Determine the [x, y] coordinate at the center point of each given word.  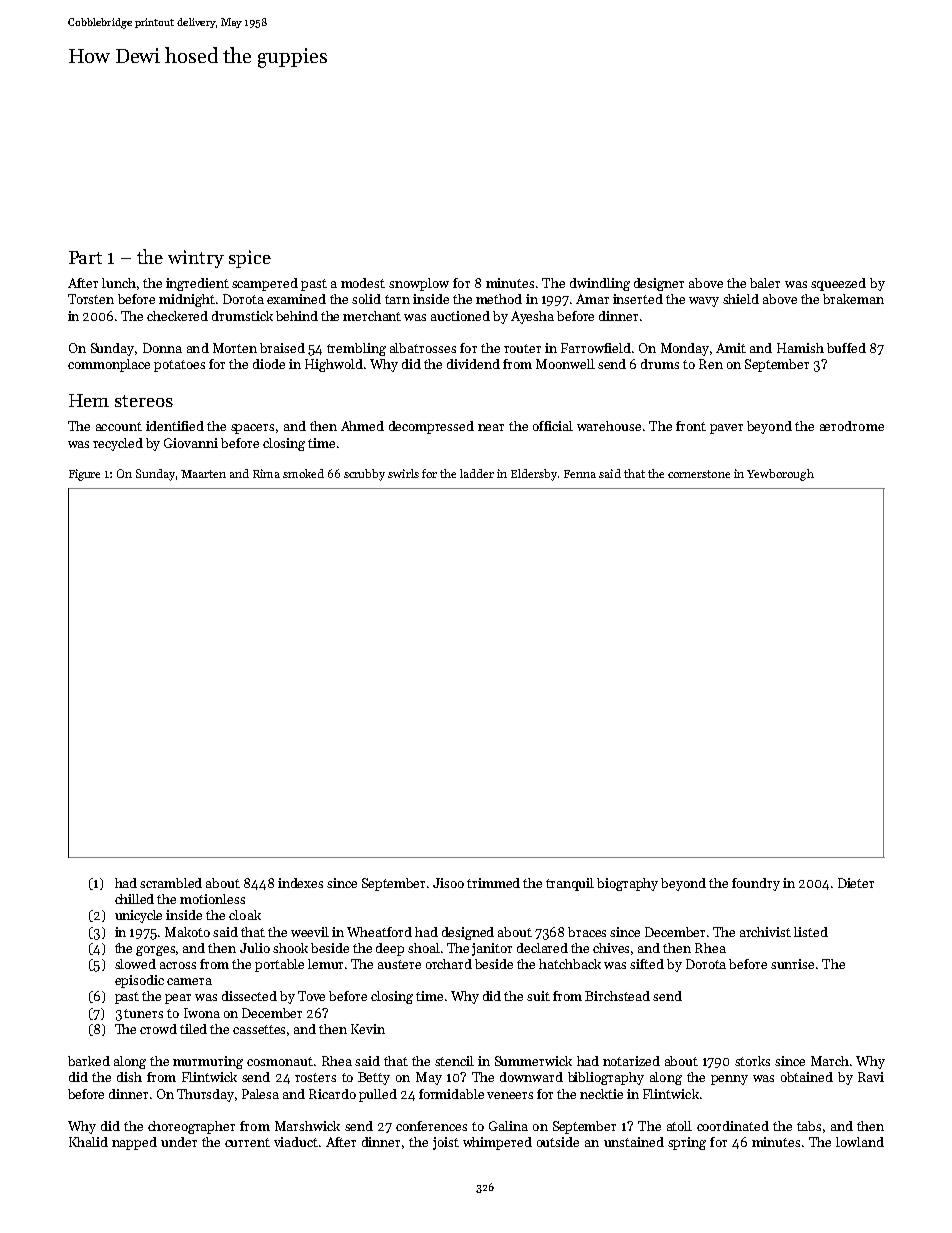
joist [446, 1143]
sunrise [792, 964]
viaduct [296, 1142]
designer [659, 284]
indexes [300, 883]
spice [250, 259]
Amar [592, 299]
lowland [860, 1142]
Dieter [856, 883]
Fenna [580, 474]
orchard [449, 964]
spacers [252, 429]
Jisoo [448, 883]
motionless [212, 899]
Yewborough [780, 475]
